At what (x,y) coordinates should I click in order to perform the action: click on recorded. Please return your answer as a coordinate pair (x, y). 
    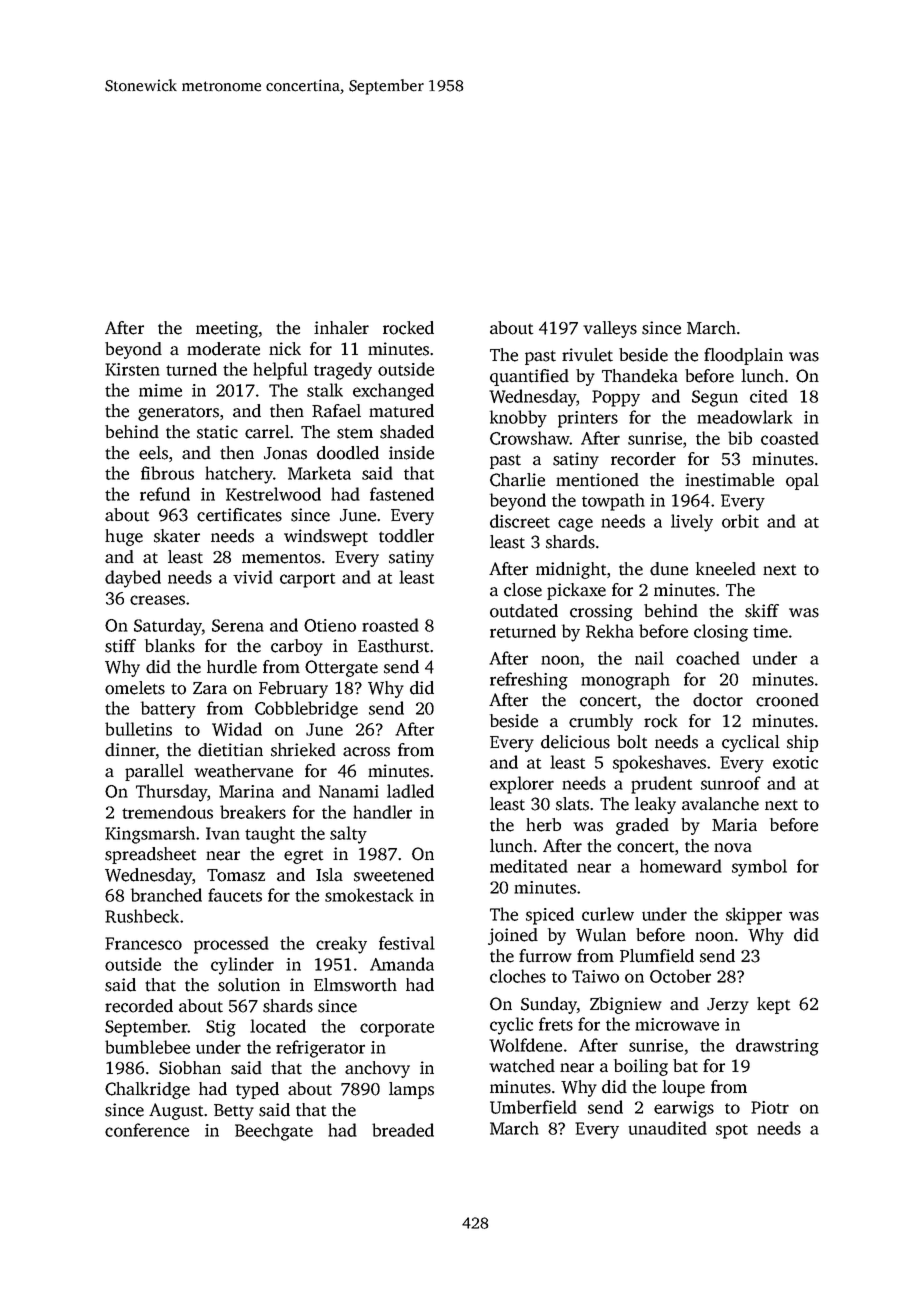
    Looking at the image, I should click on (139, 1006).
